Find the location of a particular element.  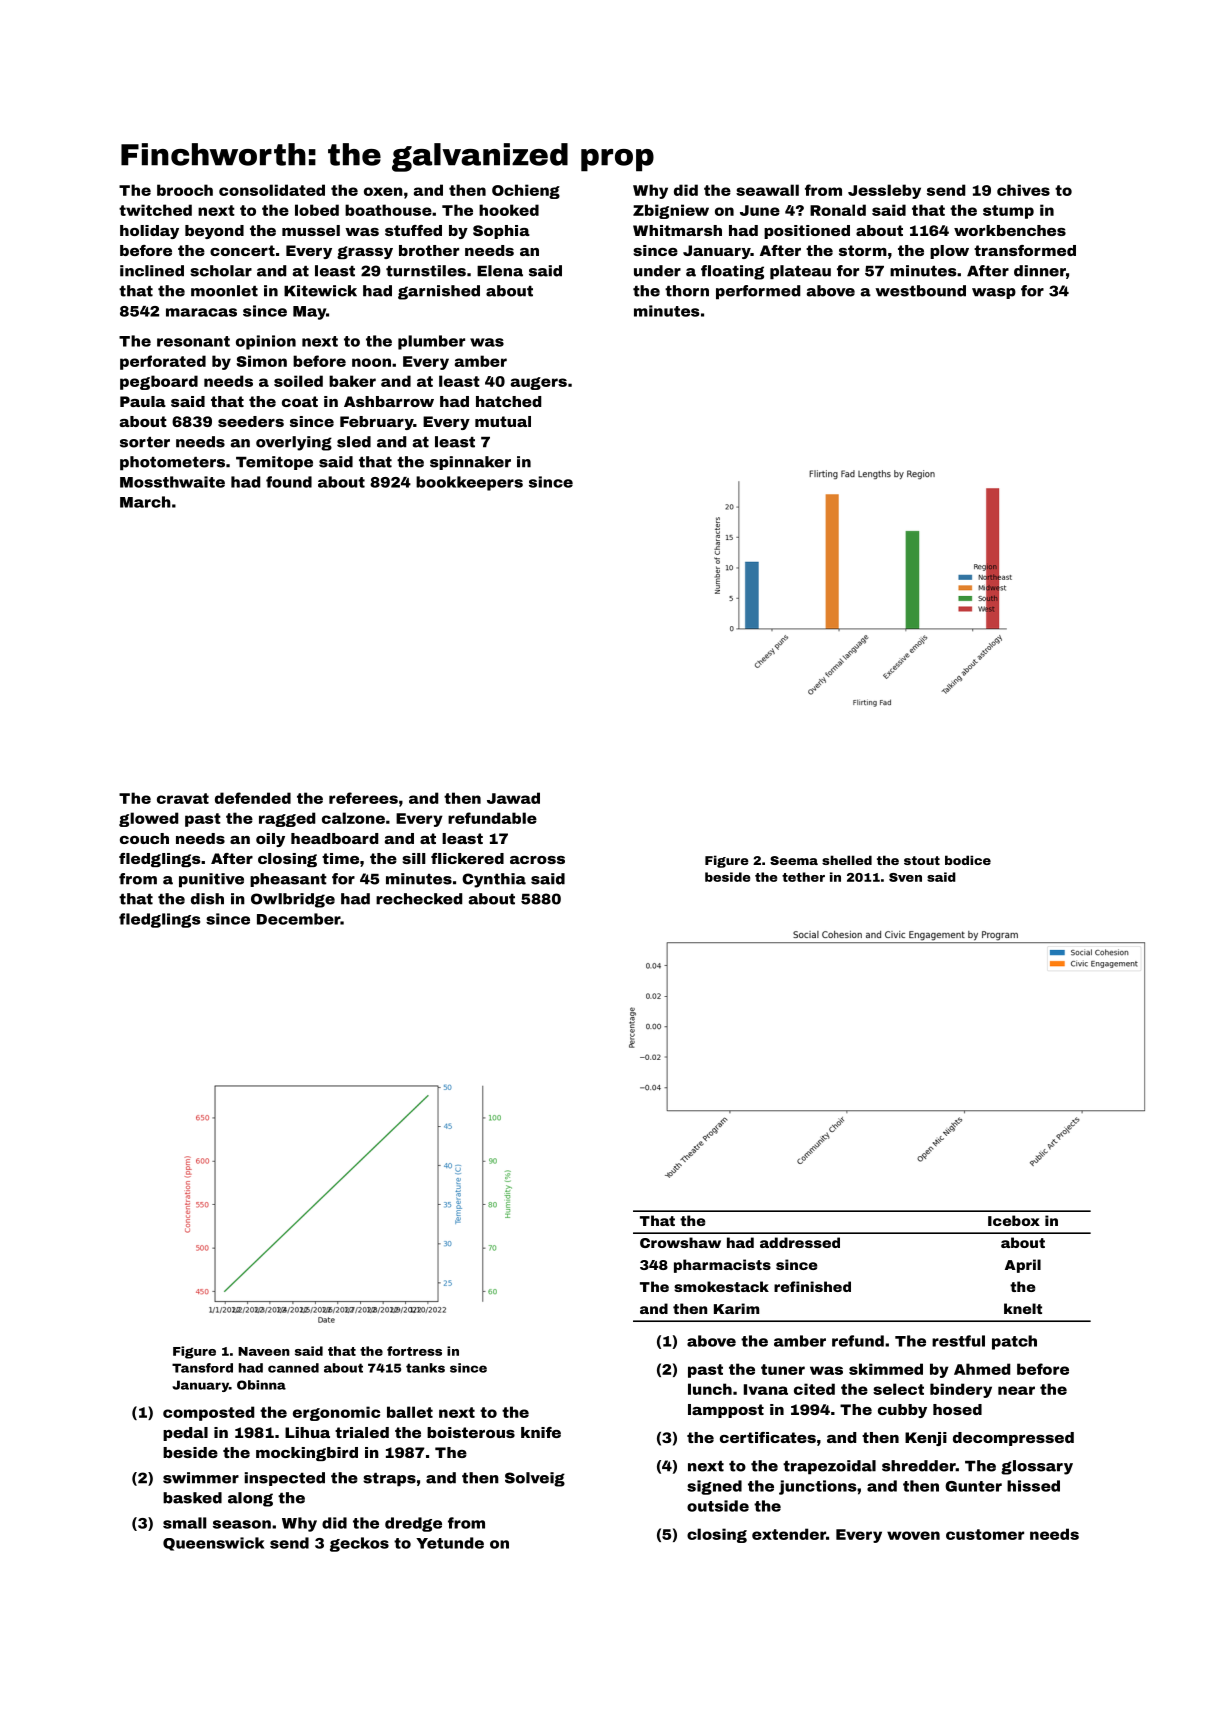

Owlbridge is located at coordinates (293, 900).
